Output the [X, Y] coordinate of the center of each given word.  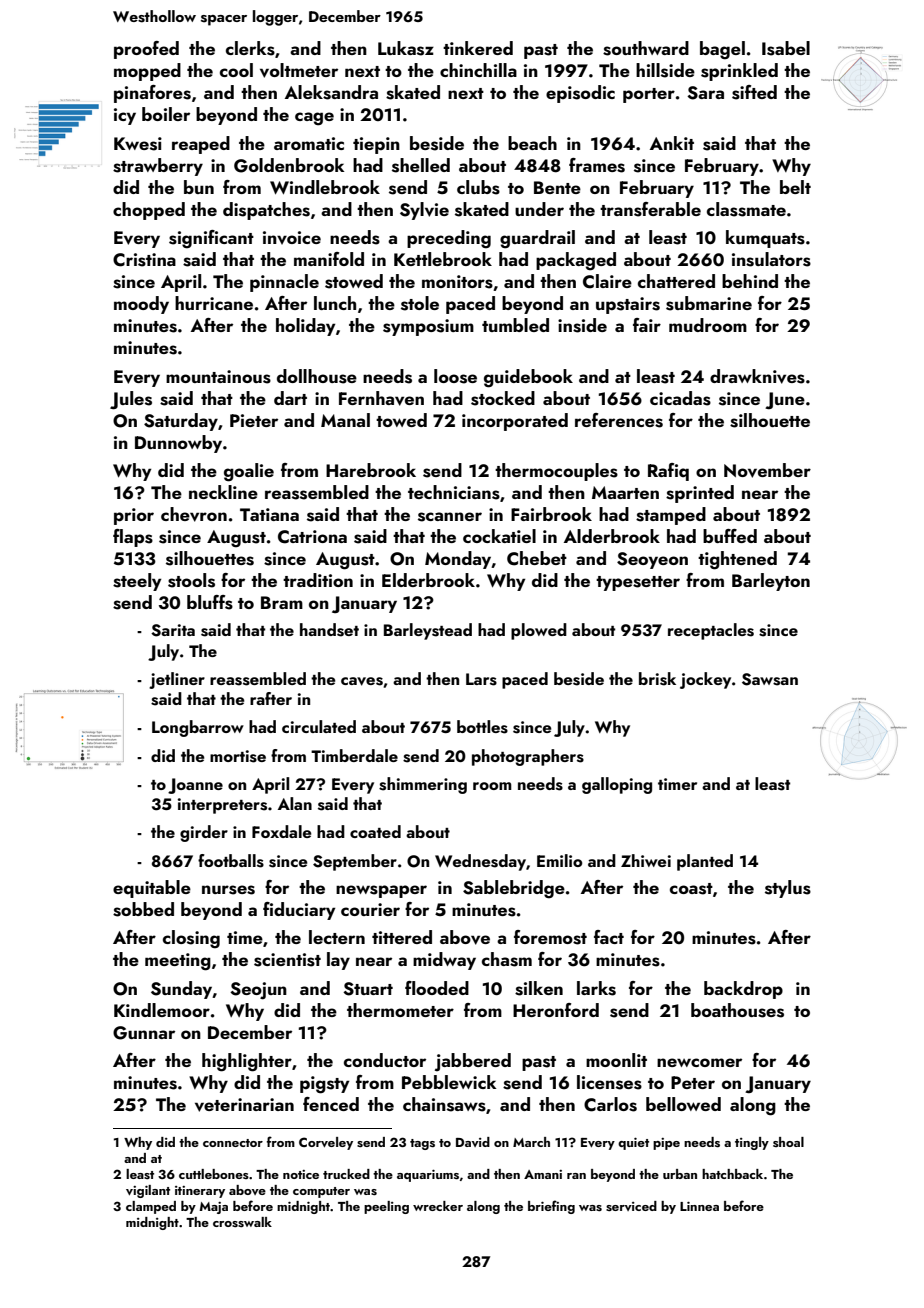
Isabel [786, 48]
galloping [617, 785]
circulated [319, 726]
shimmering [423, 785]
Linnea [699, 1206]
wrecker [438, 1206]
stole [420, 303]
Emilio [559, 860]
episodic [580, 94]
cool [236, 70]
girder [204, 833]
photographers [528, 757]
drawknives [757, 376]
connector [233, 1143]
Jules [131, 400]
